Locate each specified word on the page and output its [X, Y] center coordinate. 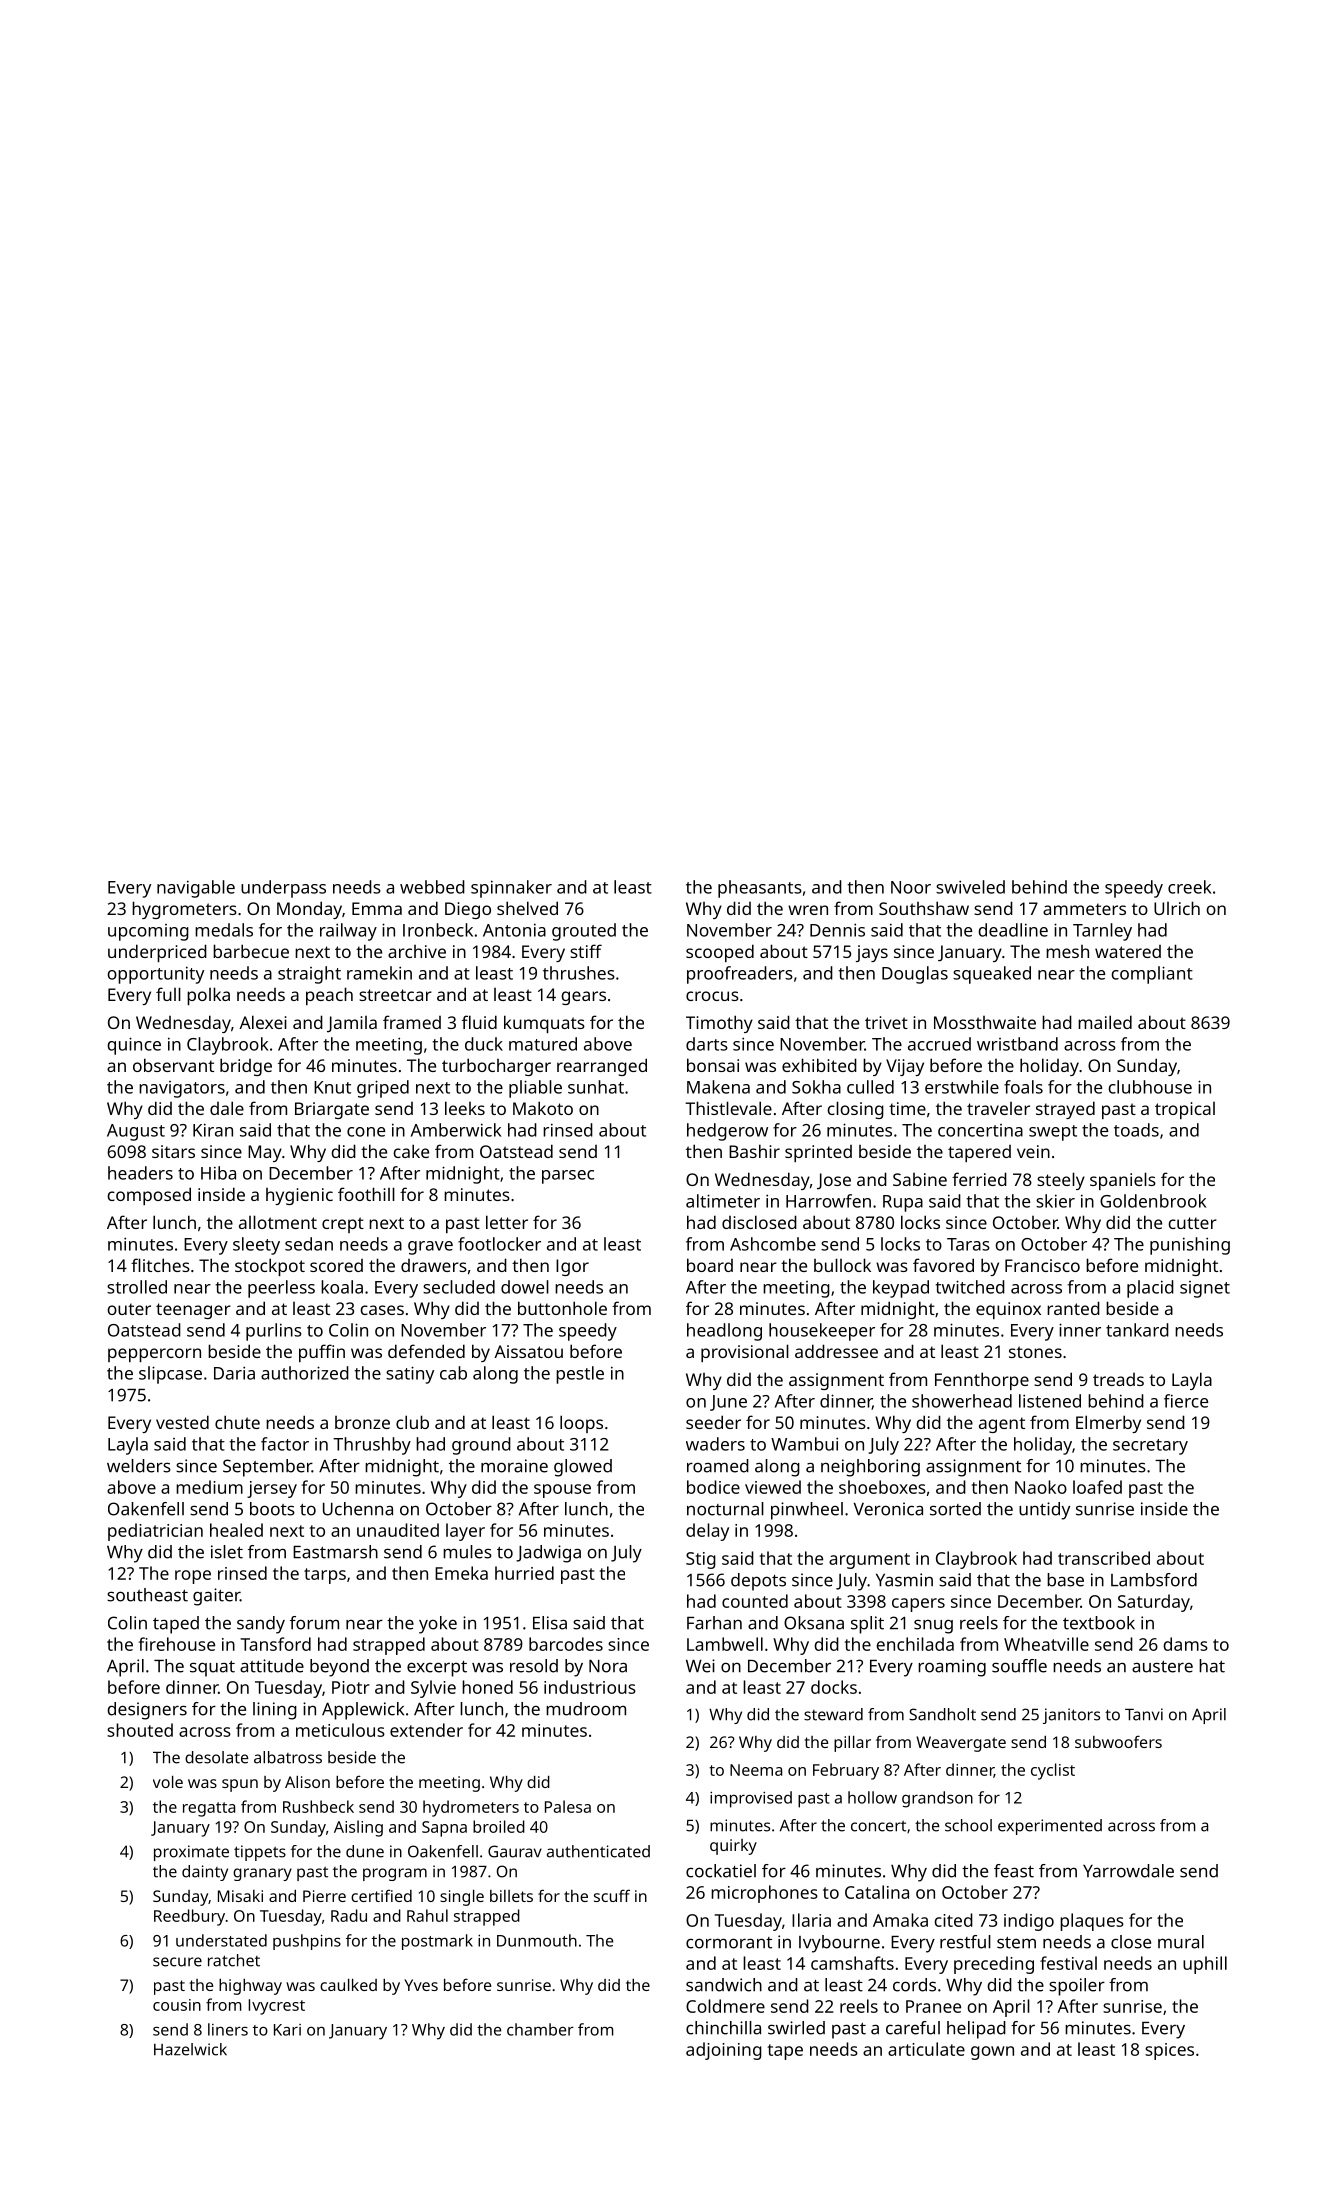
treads [1118, 1379]
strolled [137, 1287]
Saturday [1154, 1603]
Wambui [804, 1444]
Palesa [568, 1806]
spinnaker [511, 889]
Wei [700, 1666]
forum [314, 1623]
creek [1189, 887]
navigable [196, 889]
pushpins [307, 1942]
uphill [1205, 1965]
